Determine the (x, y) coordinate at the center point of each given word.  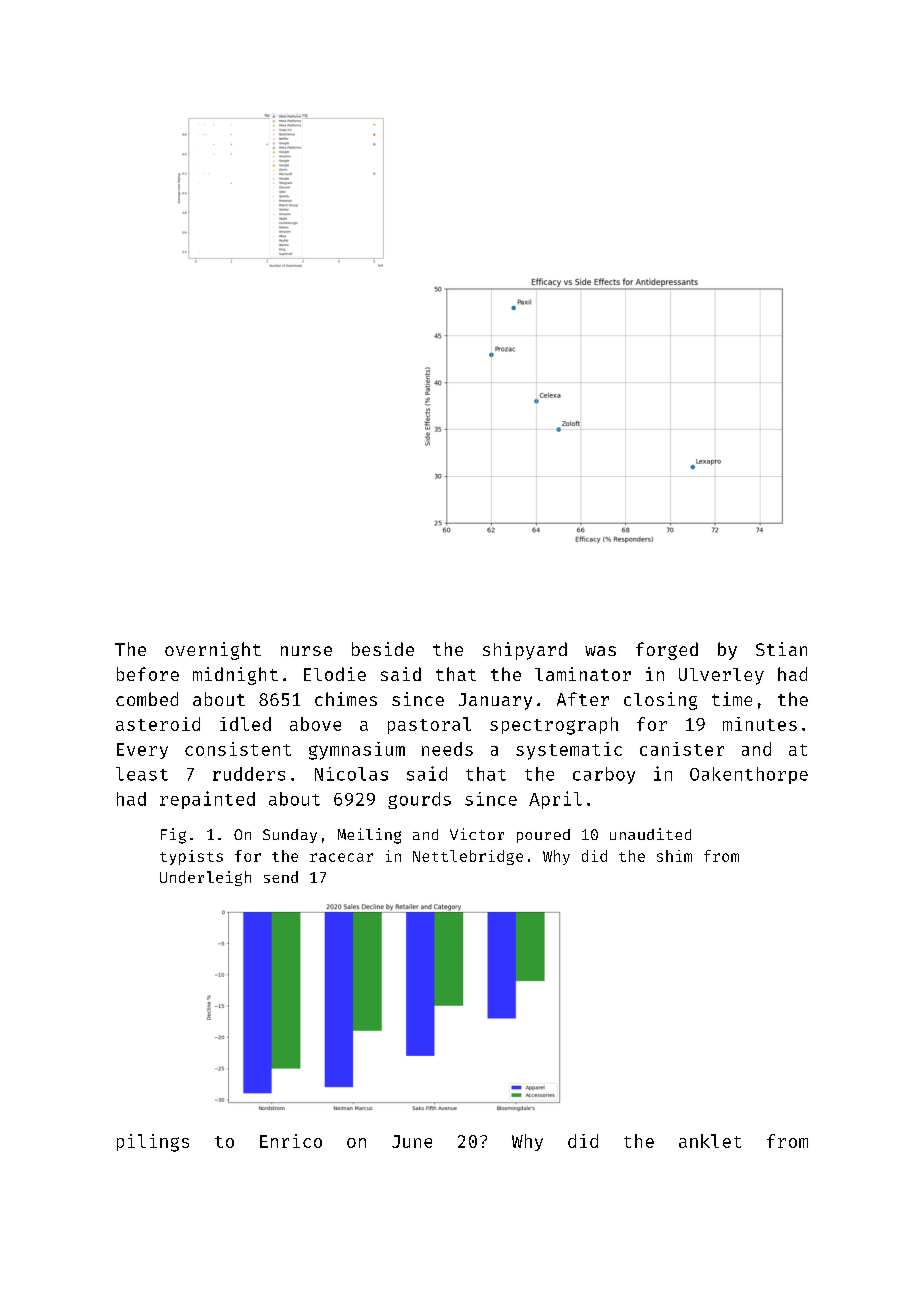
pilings (153, 1143)
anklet (710, 1141)
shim (674, 856)
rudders (249, 774)
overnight (213, 651)
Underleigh (205, 878)
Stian (781, 649)
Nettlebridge (468, 857)
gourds (419, 800)
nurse (306, 651)
